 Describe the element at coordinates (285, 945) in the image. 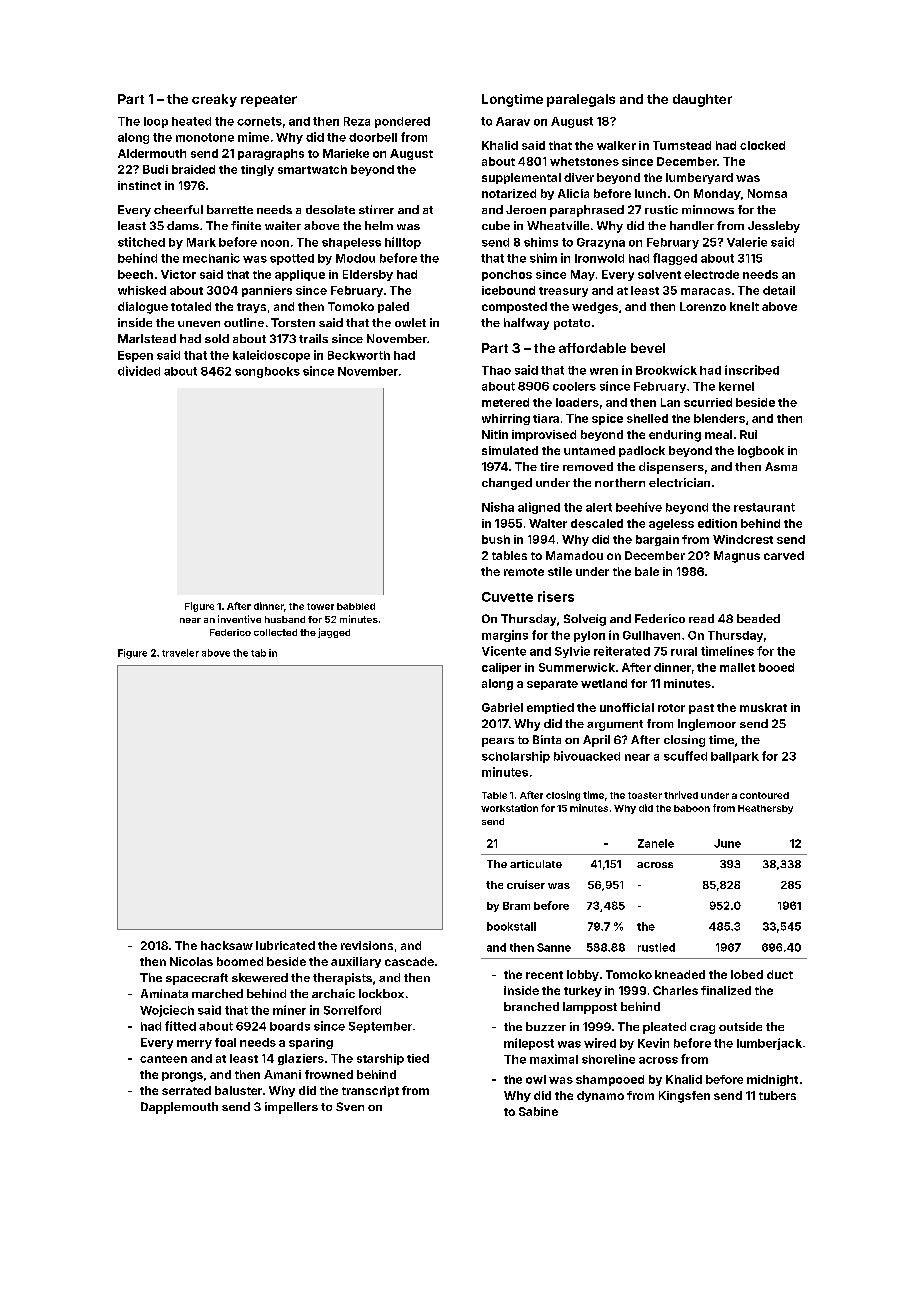

I see `lubricated` at that location.
